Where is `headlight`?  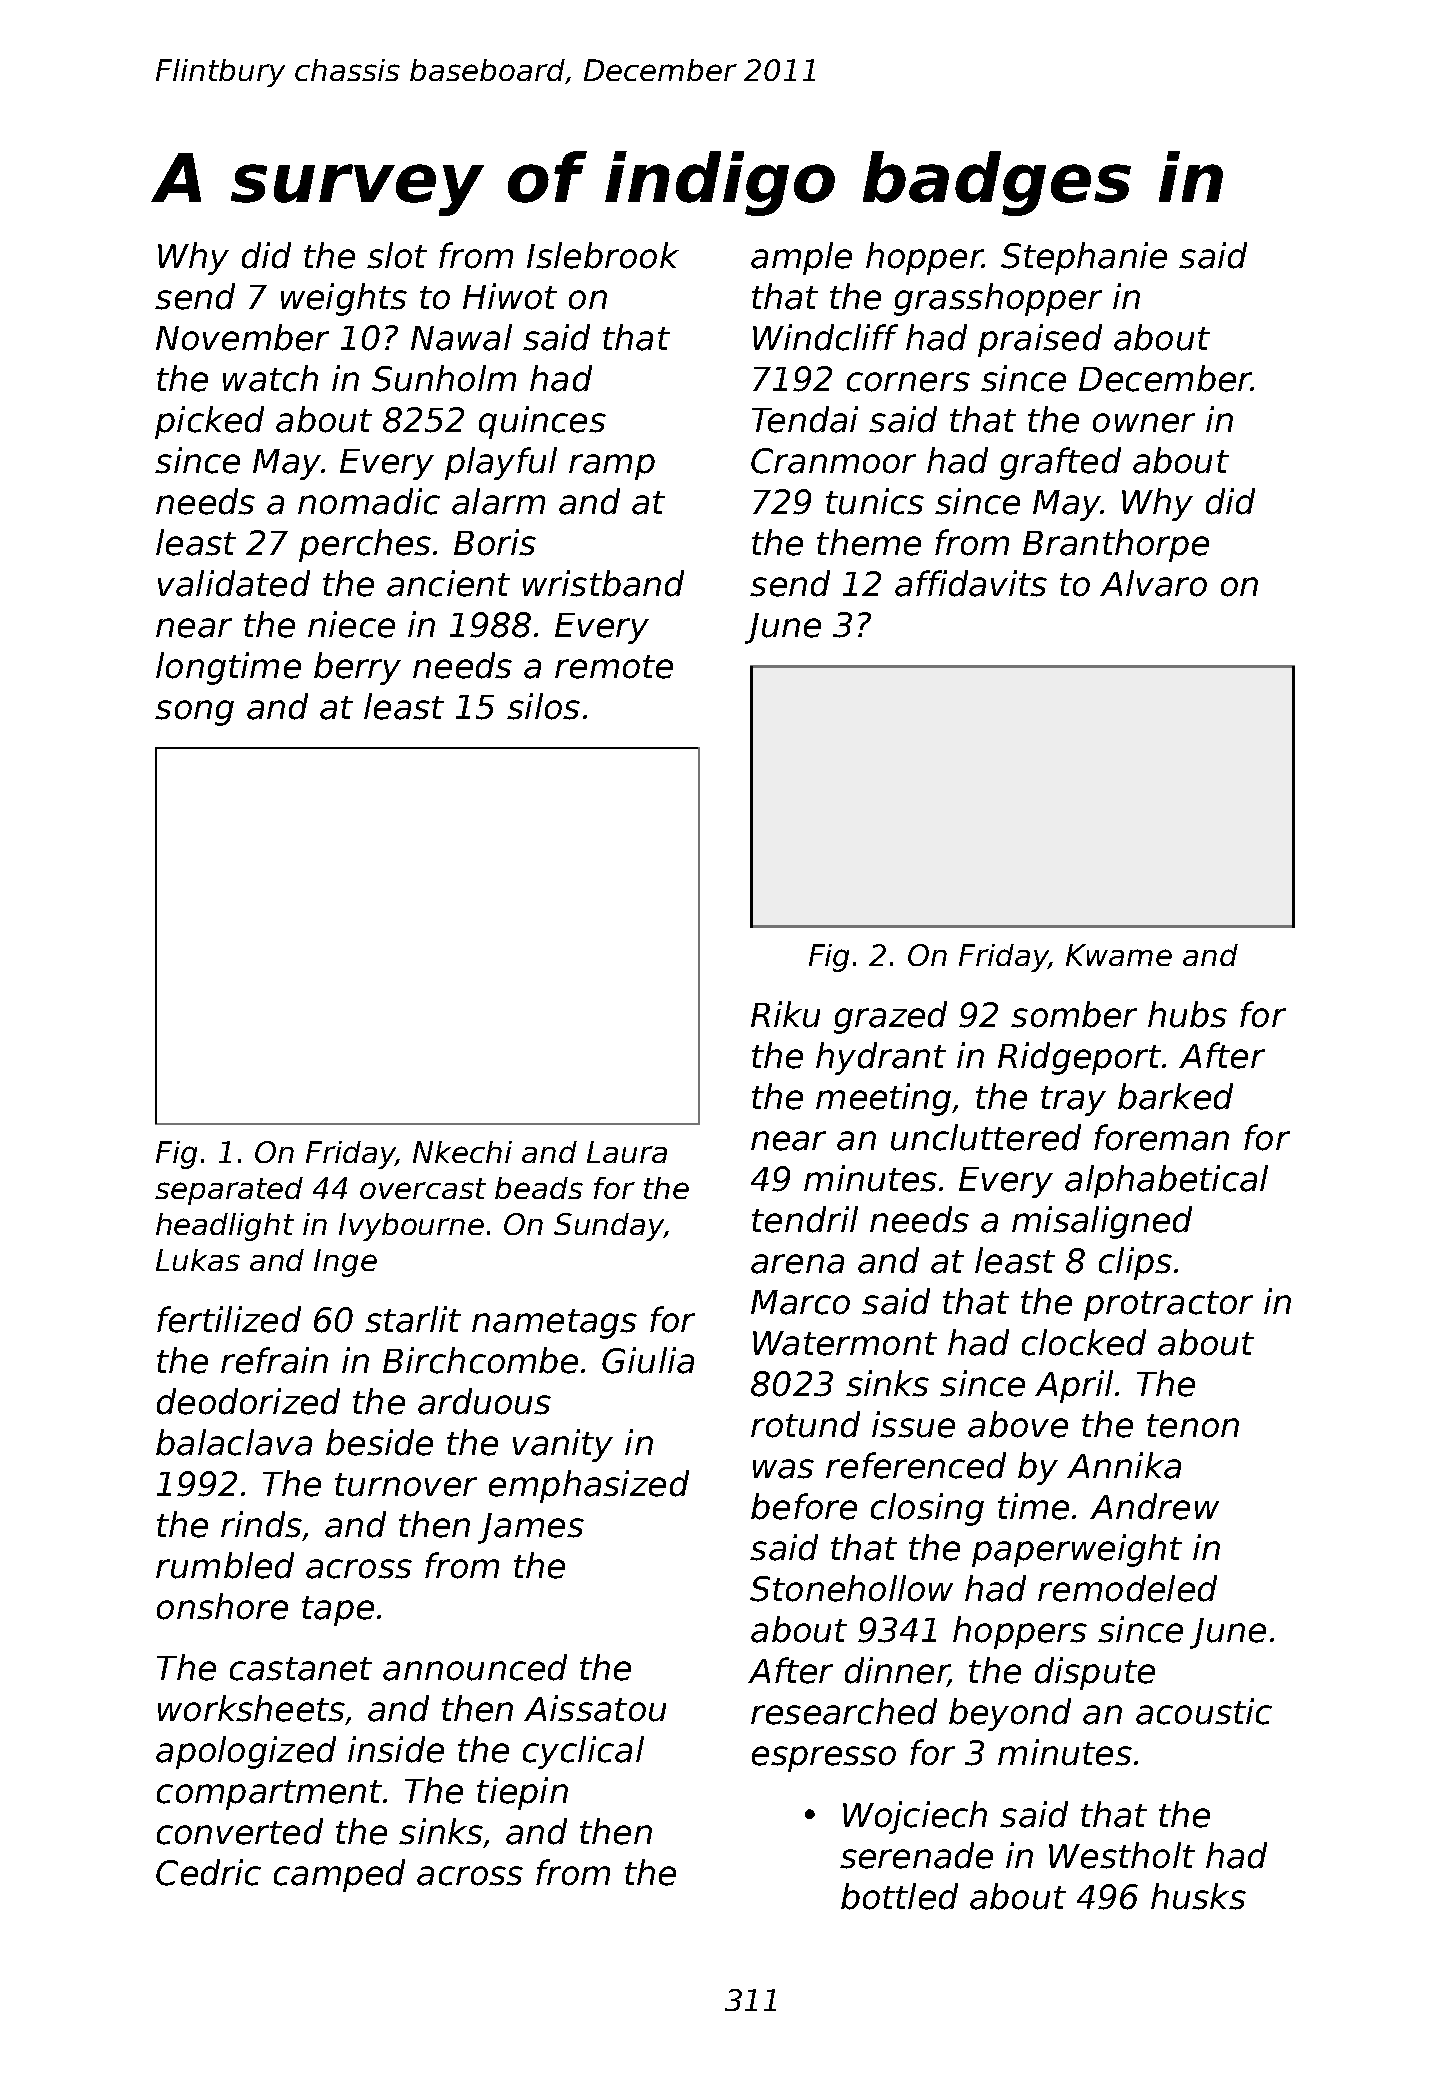 headlight is located at coordinates (225, 1227).
